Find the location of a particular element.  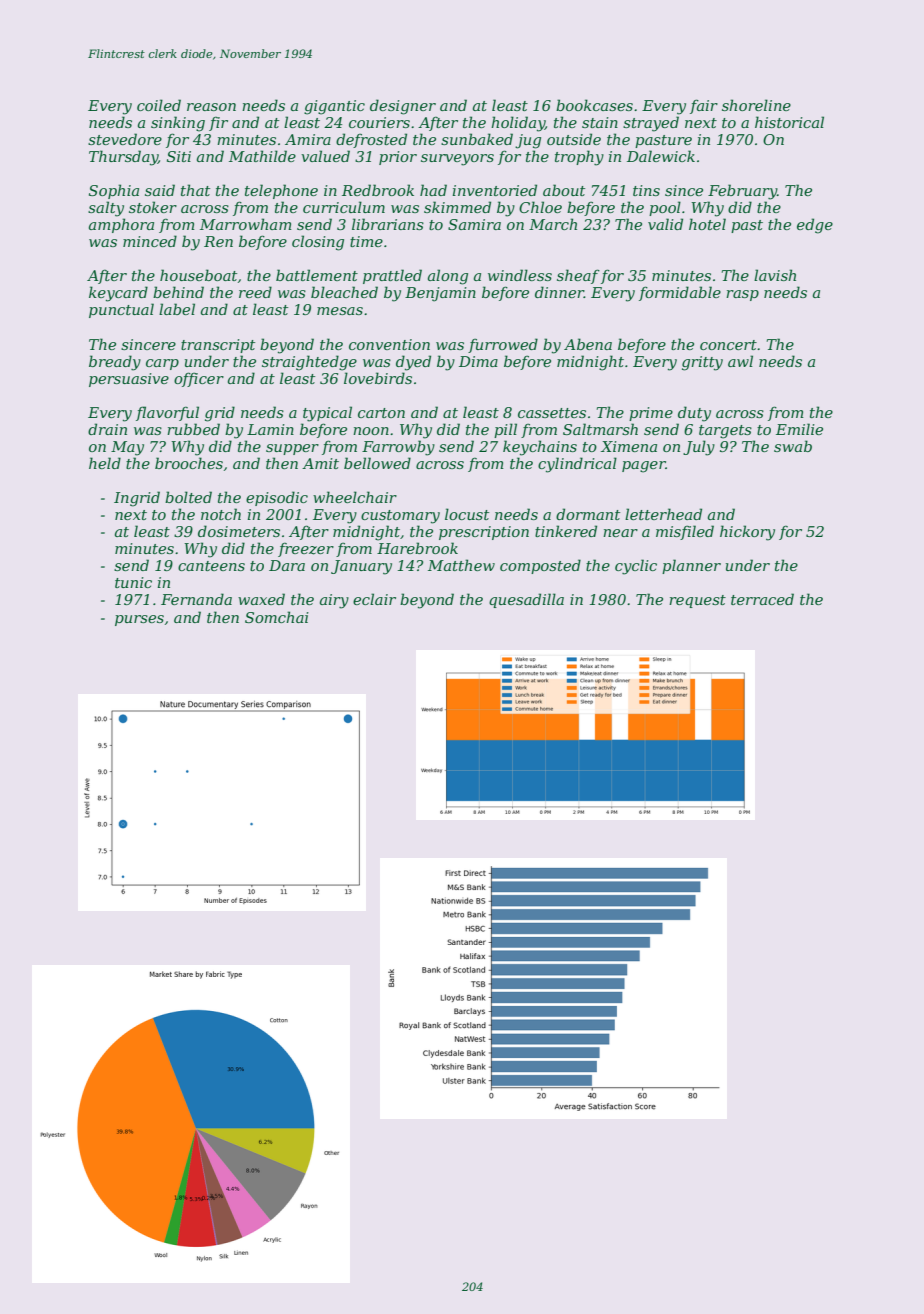

lavish is located at coordinates (775, 275).
